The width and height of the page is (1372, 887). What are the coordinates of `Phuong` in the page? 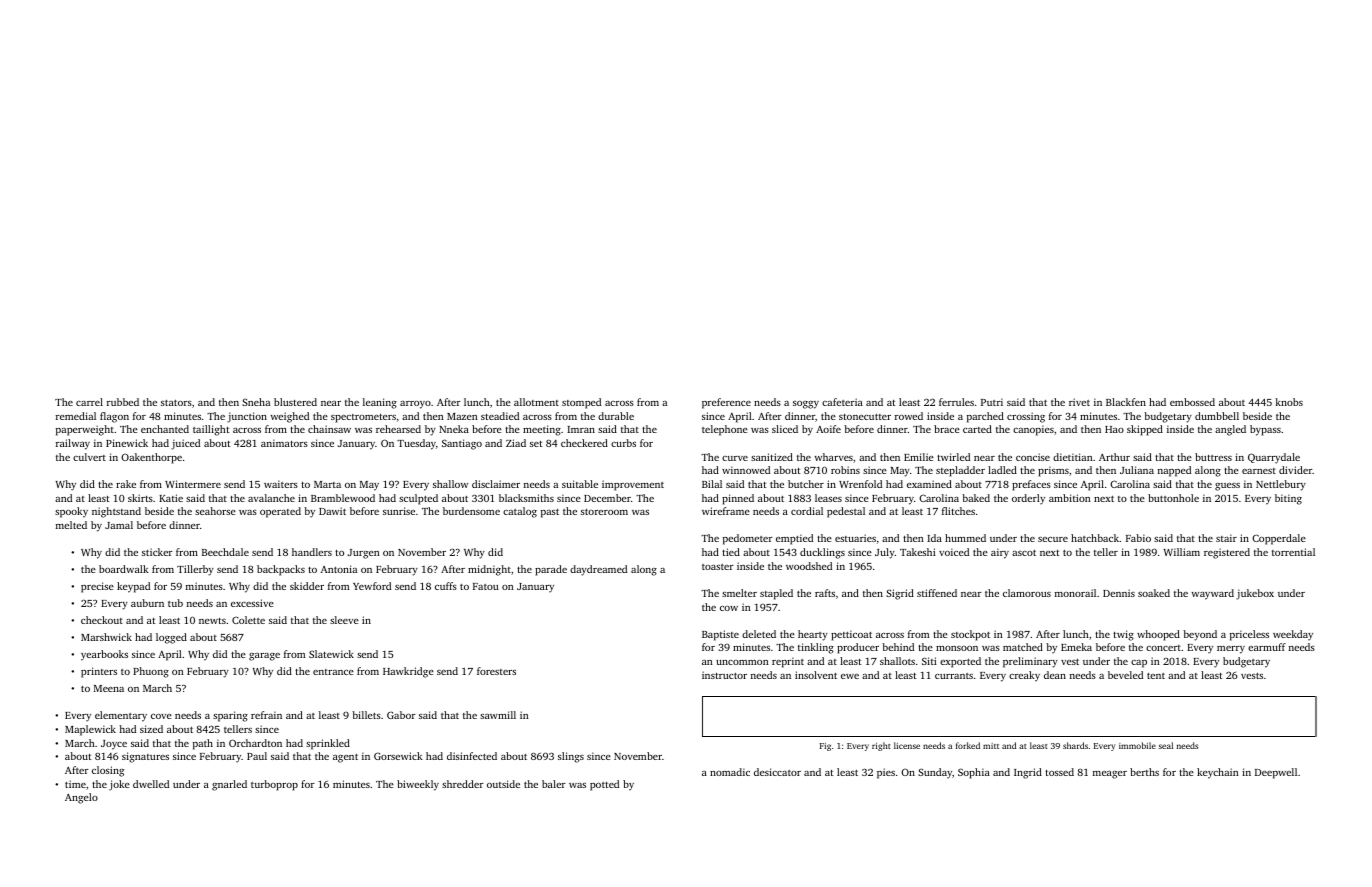 It's located at (151, 672).
